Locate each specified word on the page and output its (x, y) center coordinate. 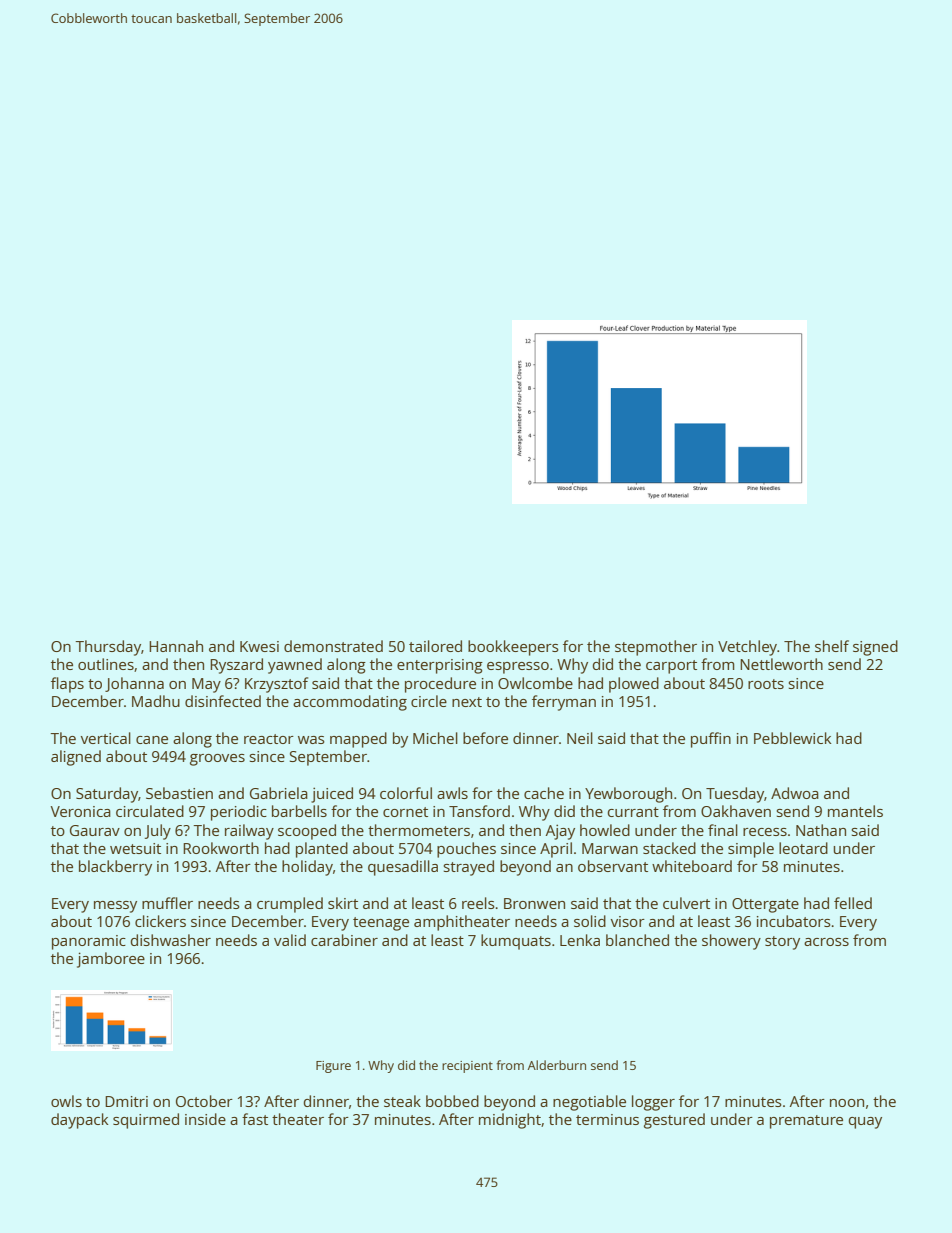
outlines (106, 664)
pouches (466, 850)
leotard (803, 848)
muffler (167, 903)
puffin (711, 740)
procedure (440, 685)
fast (255, 1119)
